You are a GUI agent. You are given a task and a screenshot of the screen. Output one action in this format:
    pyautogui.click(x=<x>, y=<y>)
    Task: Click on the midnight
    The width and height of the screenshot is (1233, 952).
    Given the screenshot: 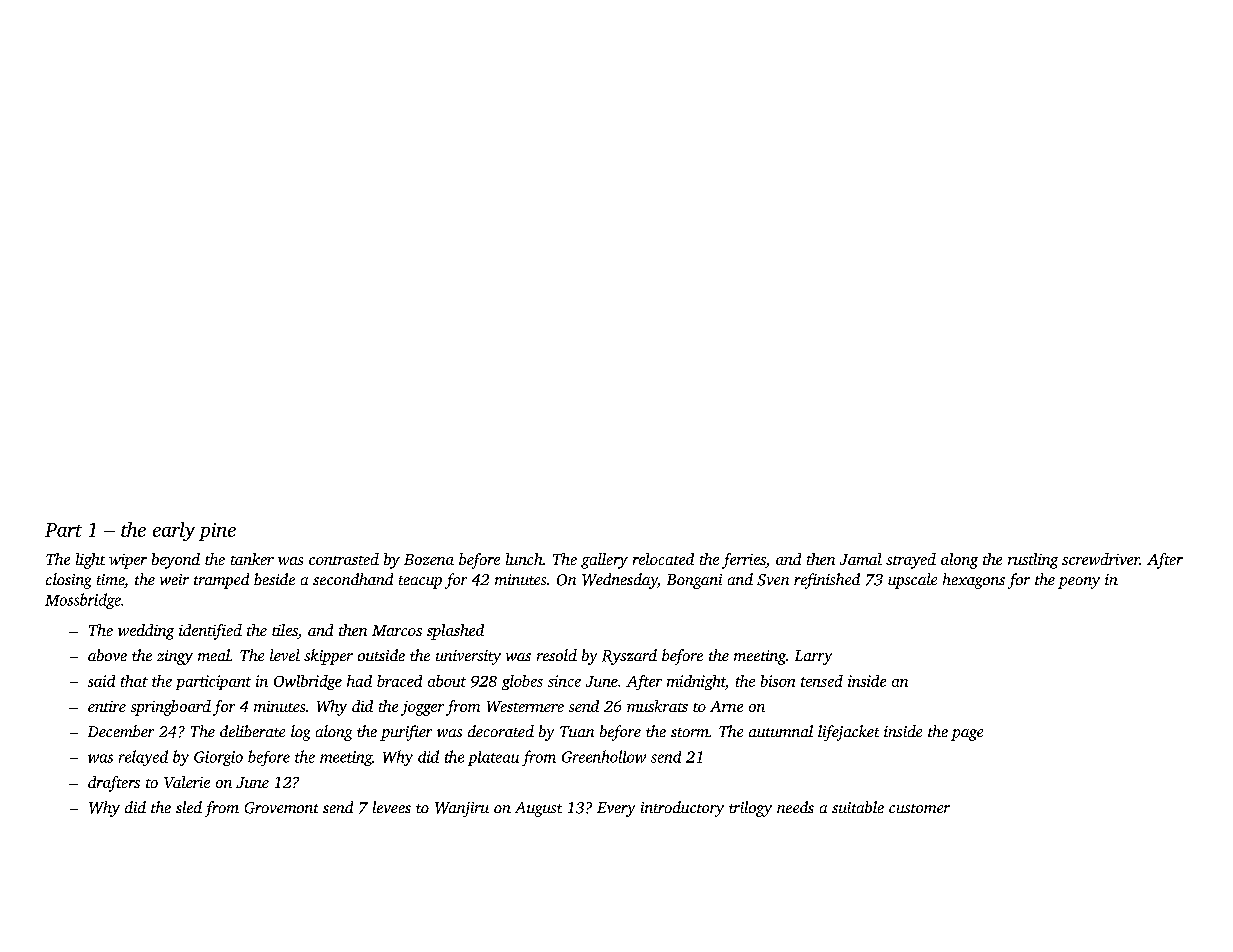 What is the action you would take?
    pyautogui.click(x=696, y=682)
